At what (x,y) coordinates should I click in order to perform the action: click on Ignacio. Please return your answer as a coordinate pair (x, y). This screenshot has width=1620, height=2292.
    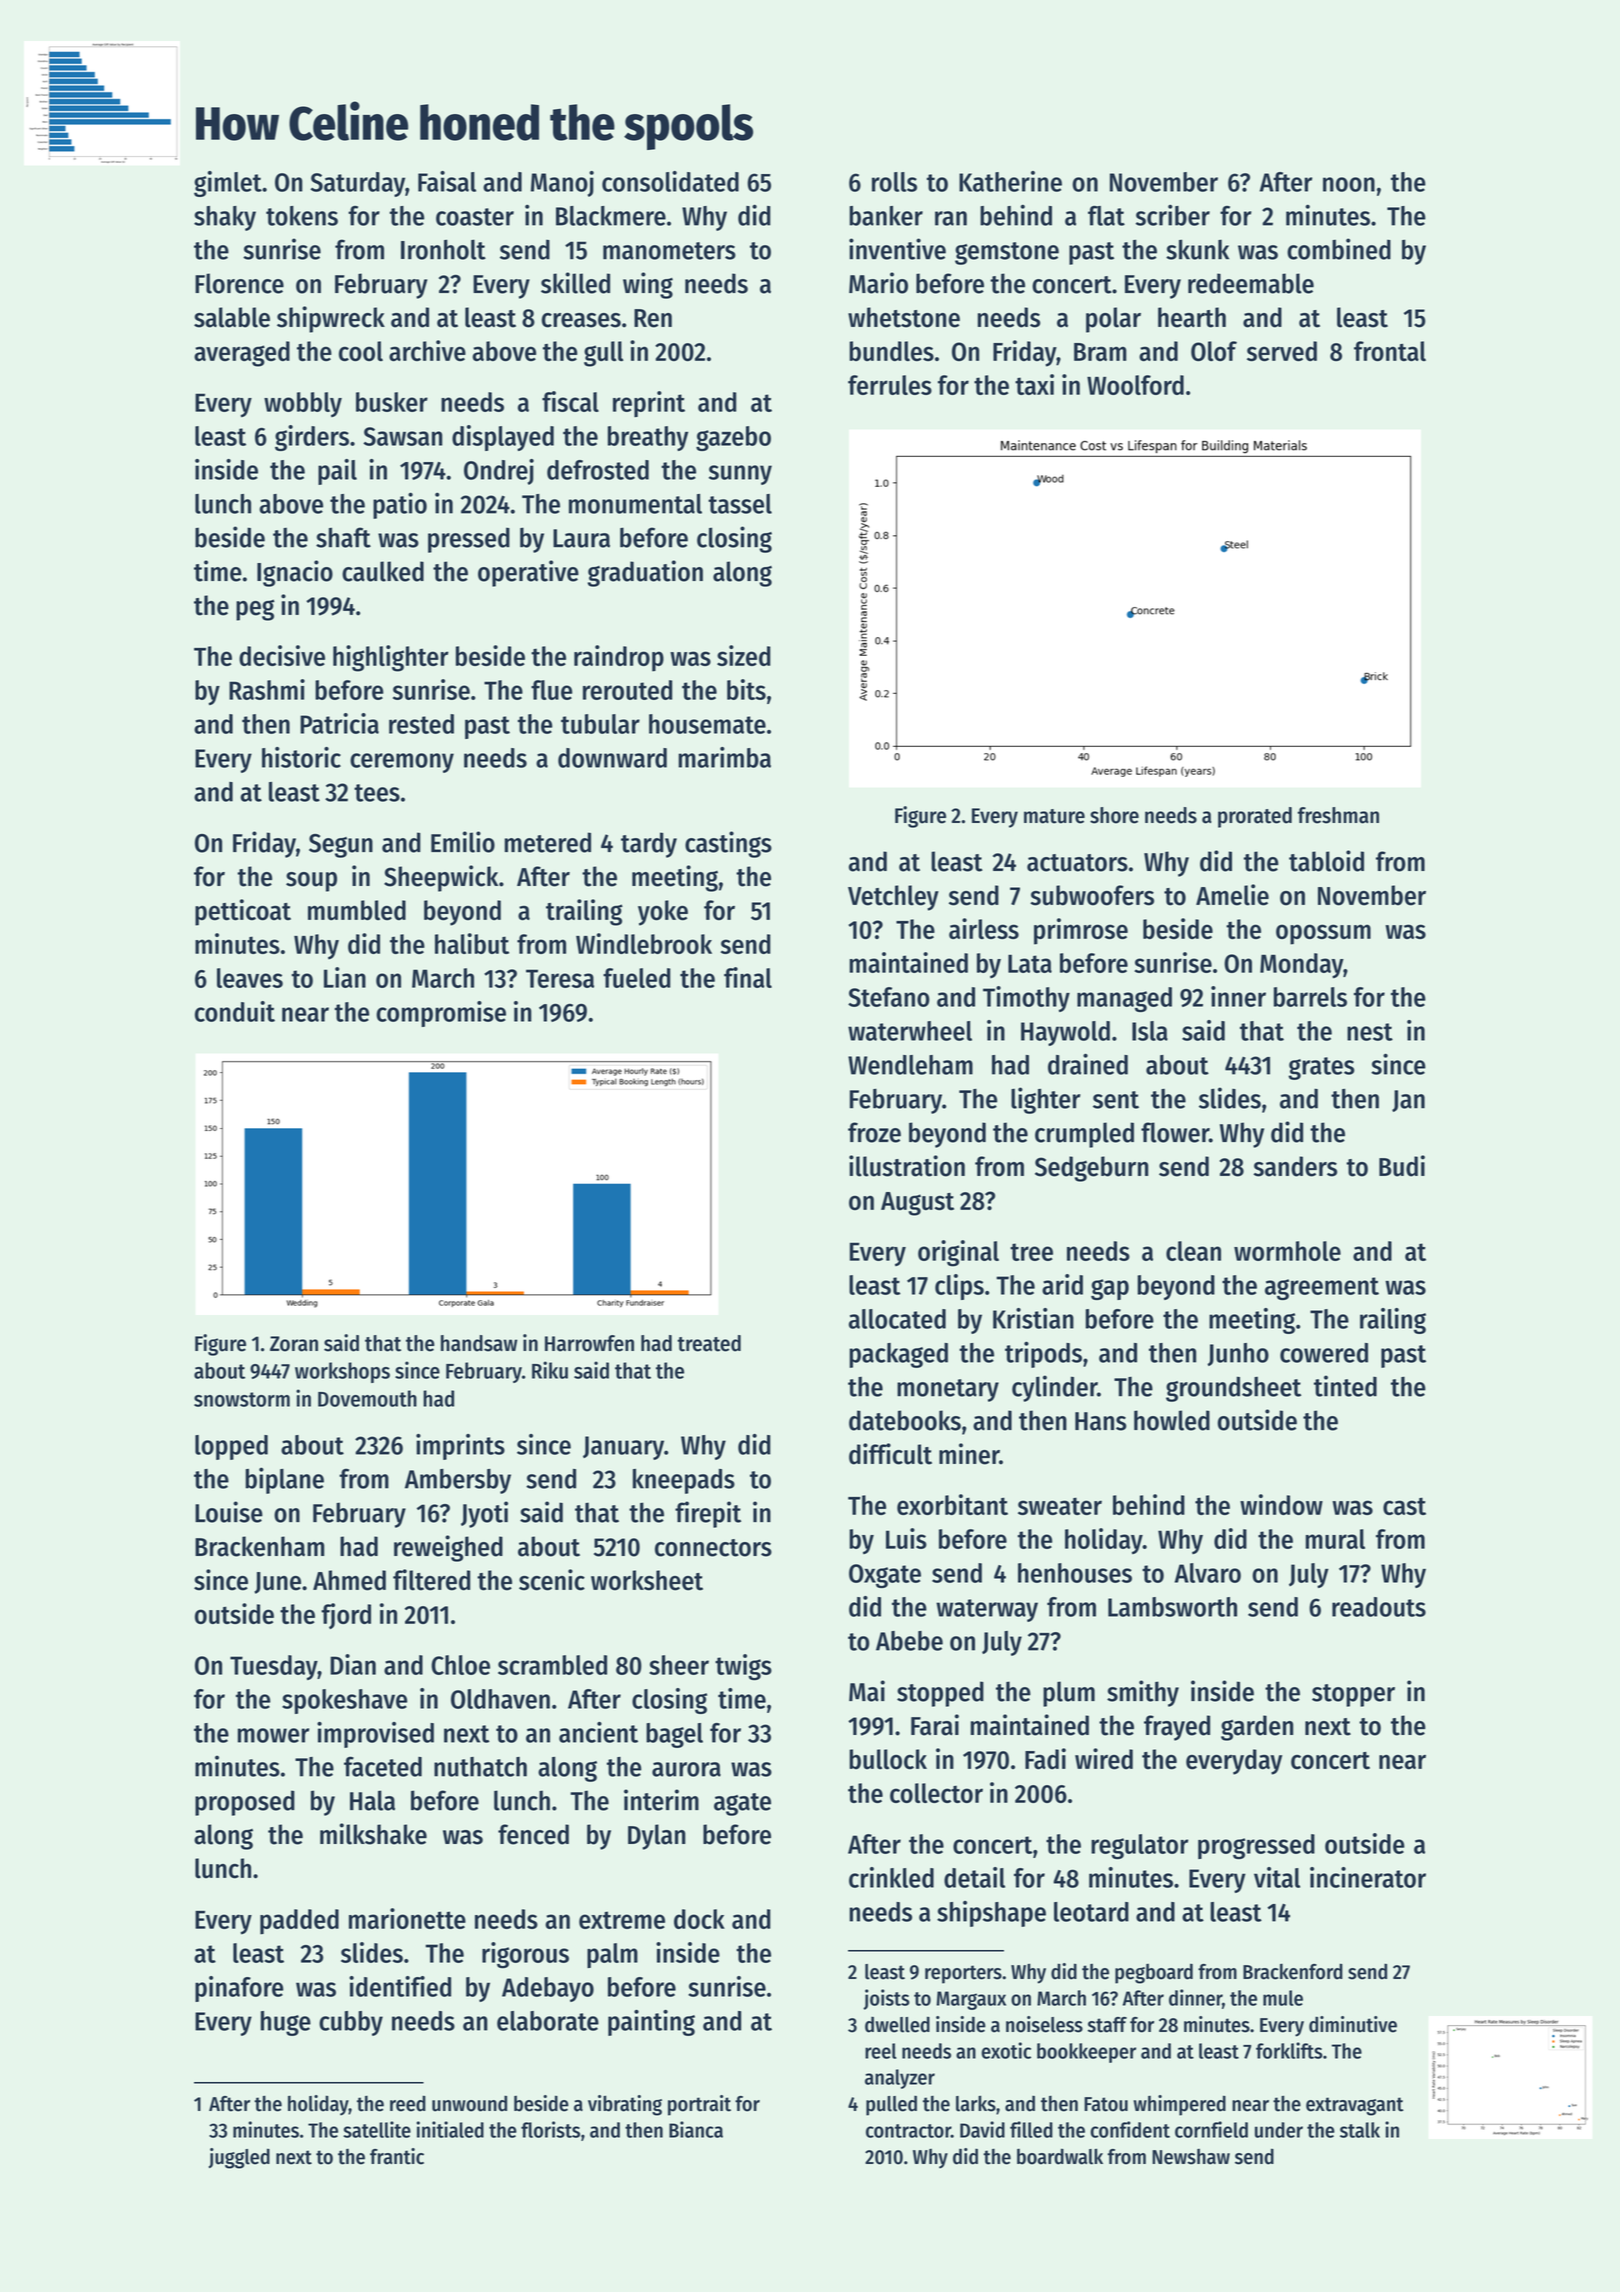
    Looking at the image, I should click on (295, 573).
